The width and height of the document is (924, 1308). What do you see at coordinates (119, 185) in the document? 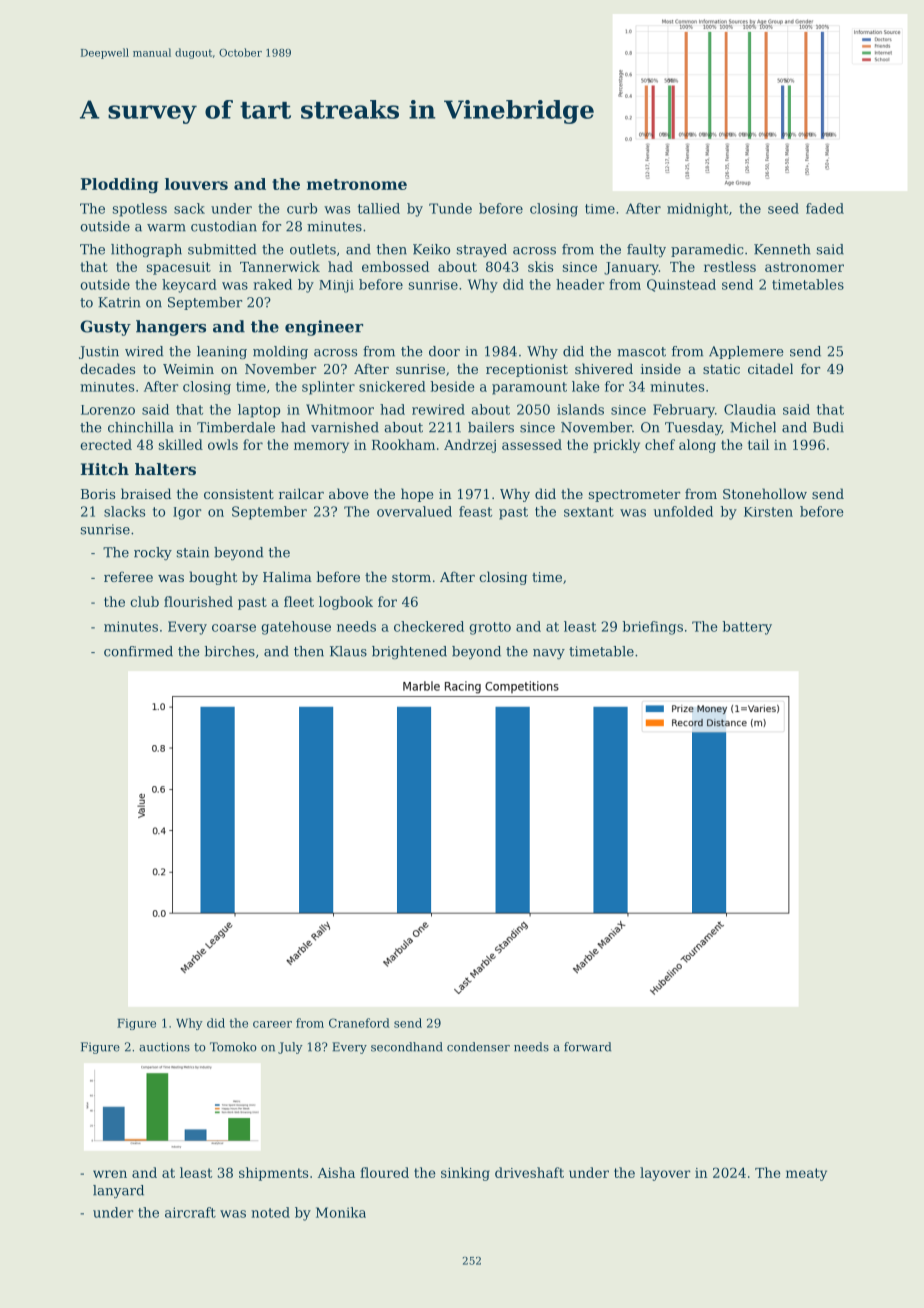
I see `Plodding` at bounding box center [119, 185].
